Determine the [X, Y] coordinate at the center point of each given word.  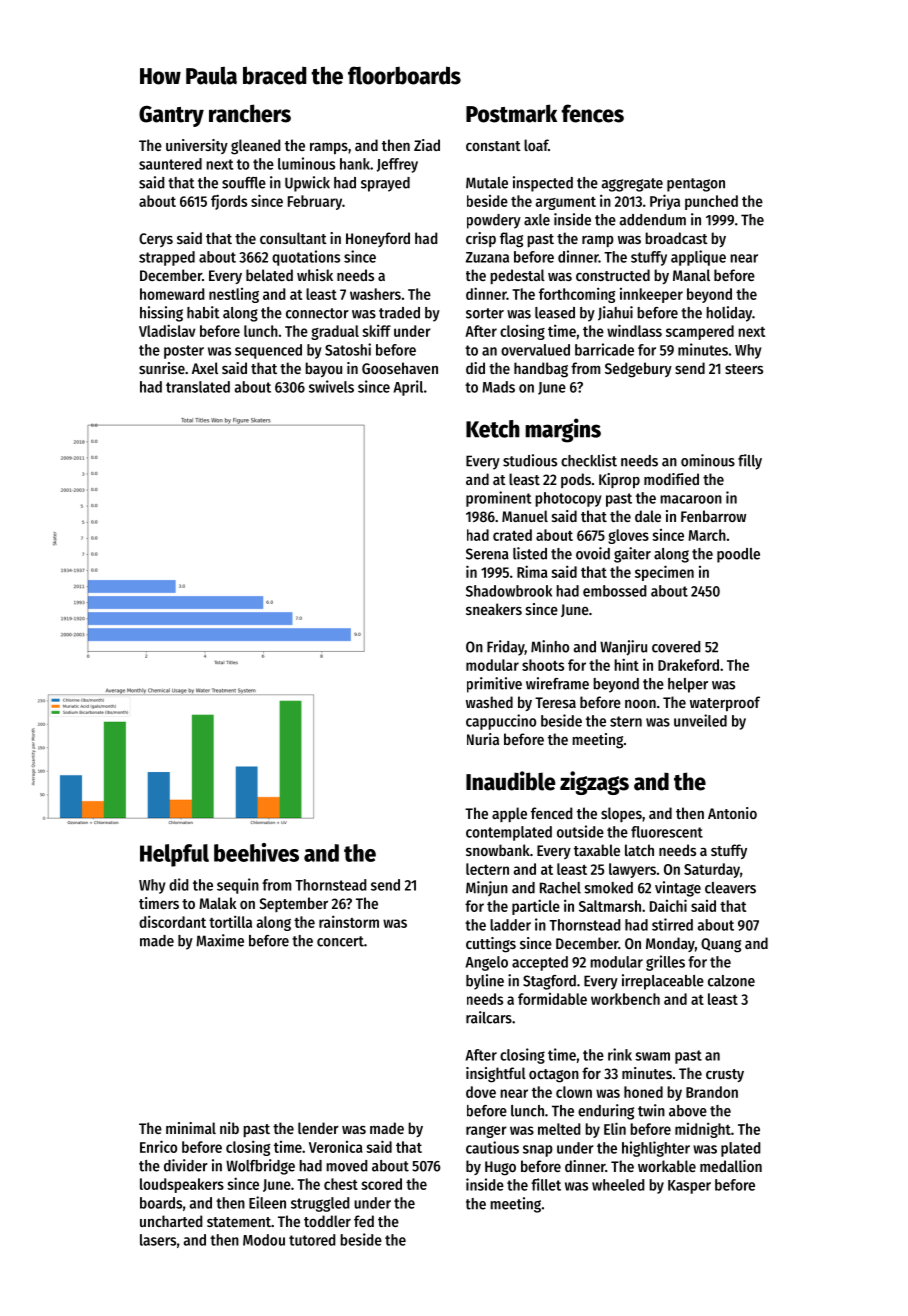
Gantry [171, 116]
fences [593, 113]
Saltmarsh [610, 906]
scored [381, 1184]
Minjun [487, 888]
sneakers [494, 609]
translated [198, 387]
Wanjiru [623, 648]
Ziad [427, 145]
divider [186, 1165]
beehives [256, 852]
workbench [625, 999]
